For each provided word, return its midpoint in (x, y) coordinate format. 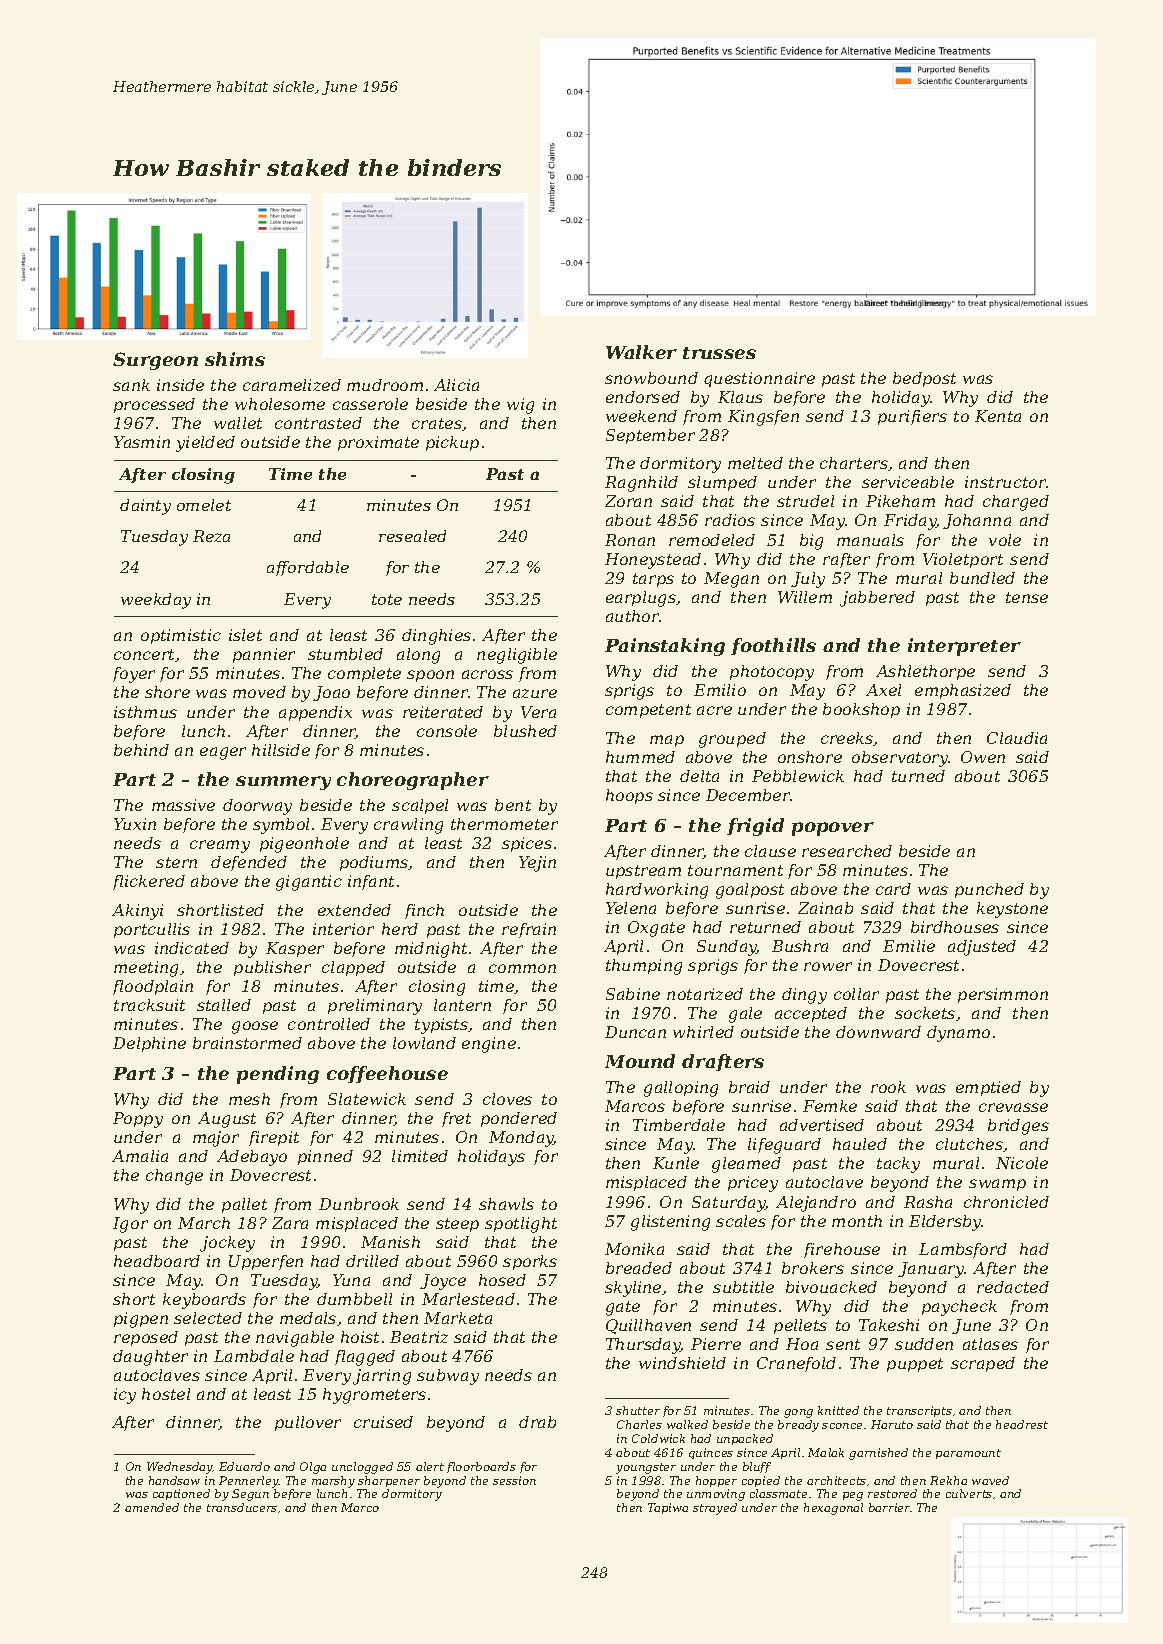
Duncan (635, 1032)
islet (245, 635)
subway (448, 1377)
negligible (517, 656)
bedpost (924, 379)
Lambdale (254, 1356)
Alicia (456, 385)
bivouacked (831, 1287)
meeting (146, 969)
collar (856, 994)
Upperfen (266, 1262)
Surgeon (155, 361)
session (514, 1480)
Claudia (1017, 738)
